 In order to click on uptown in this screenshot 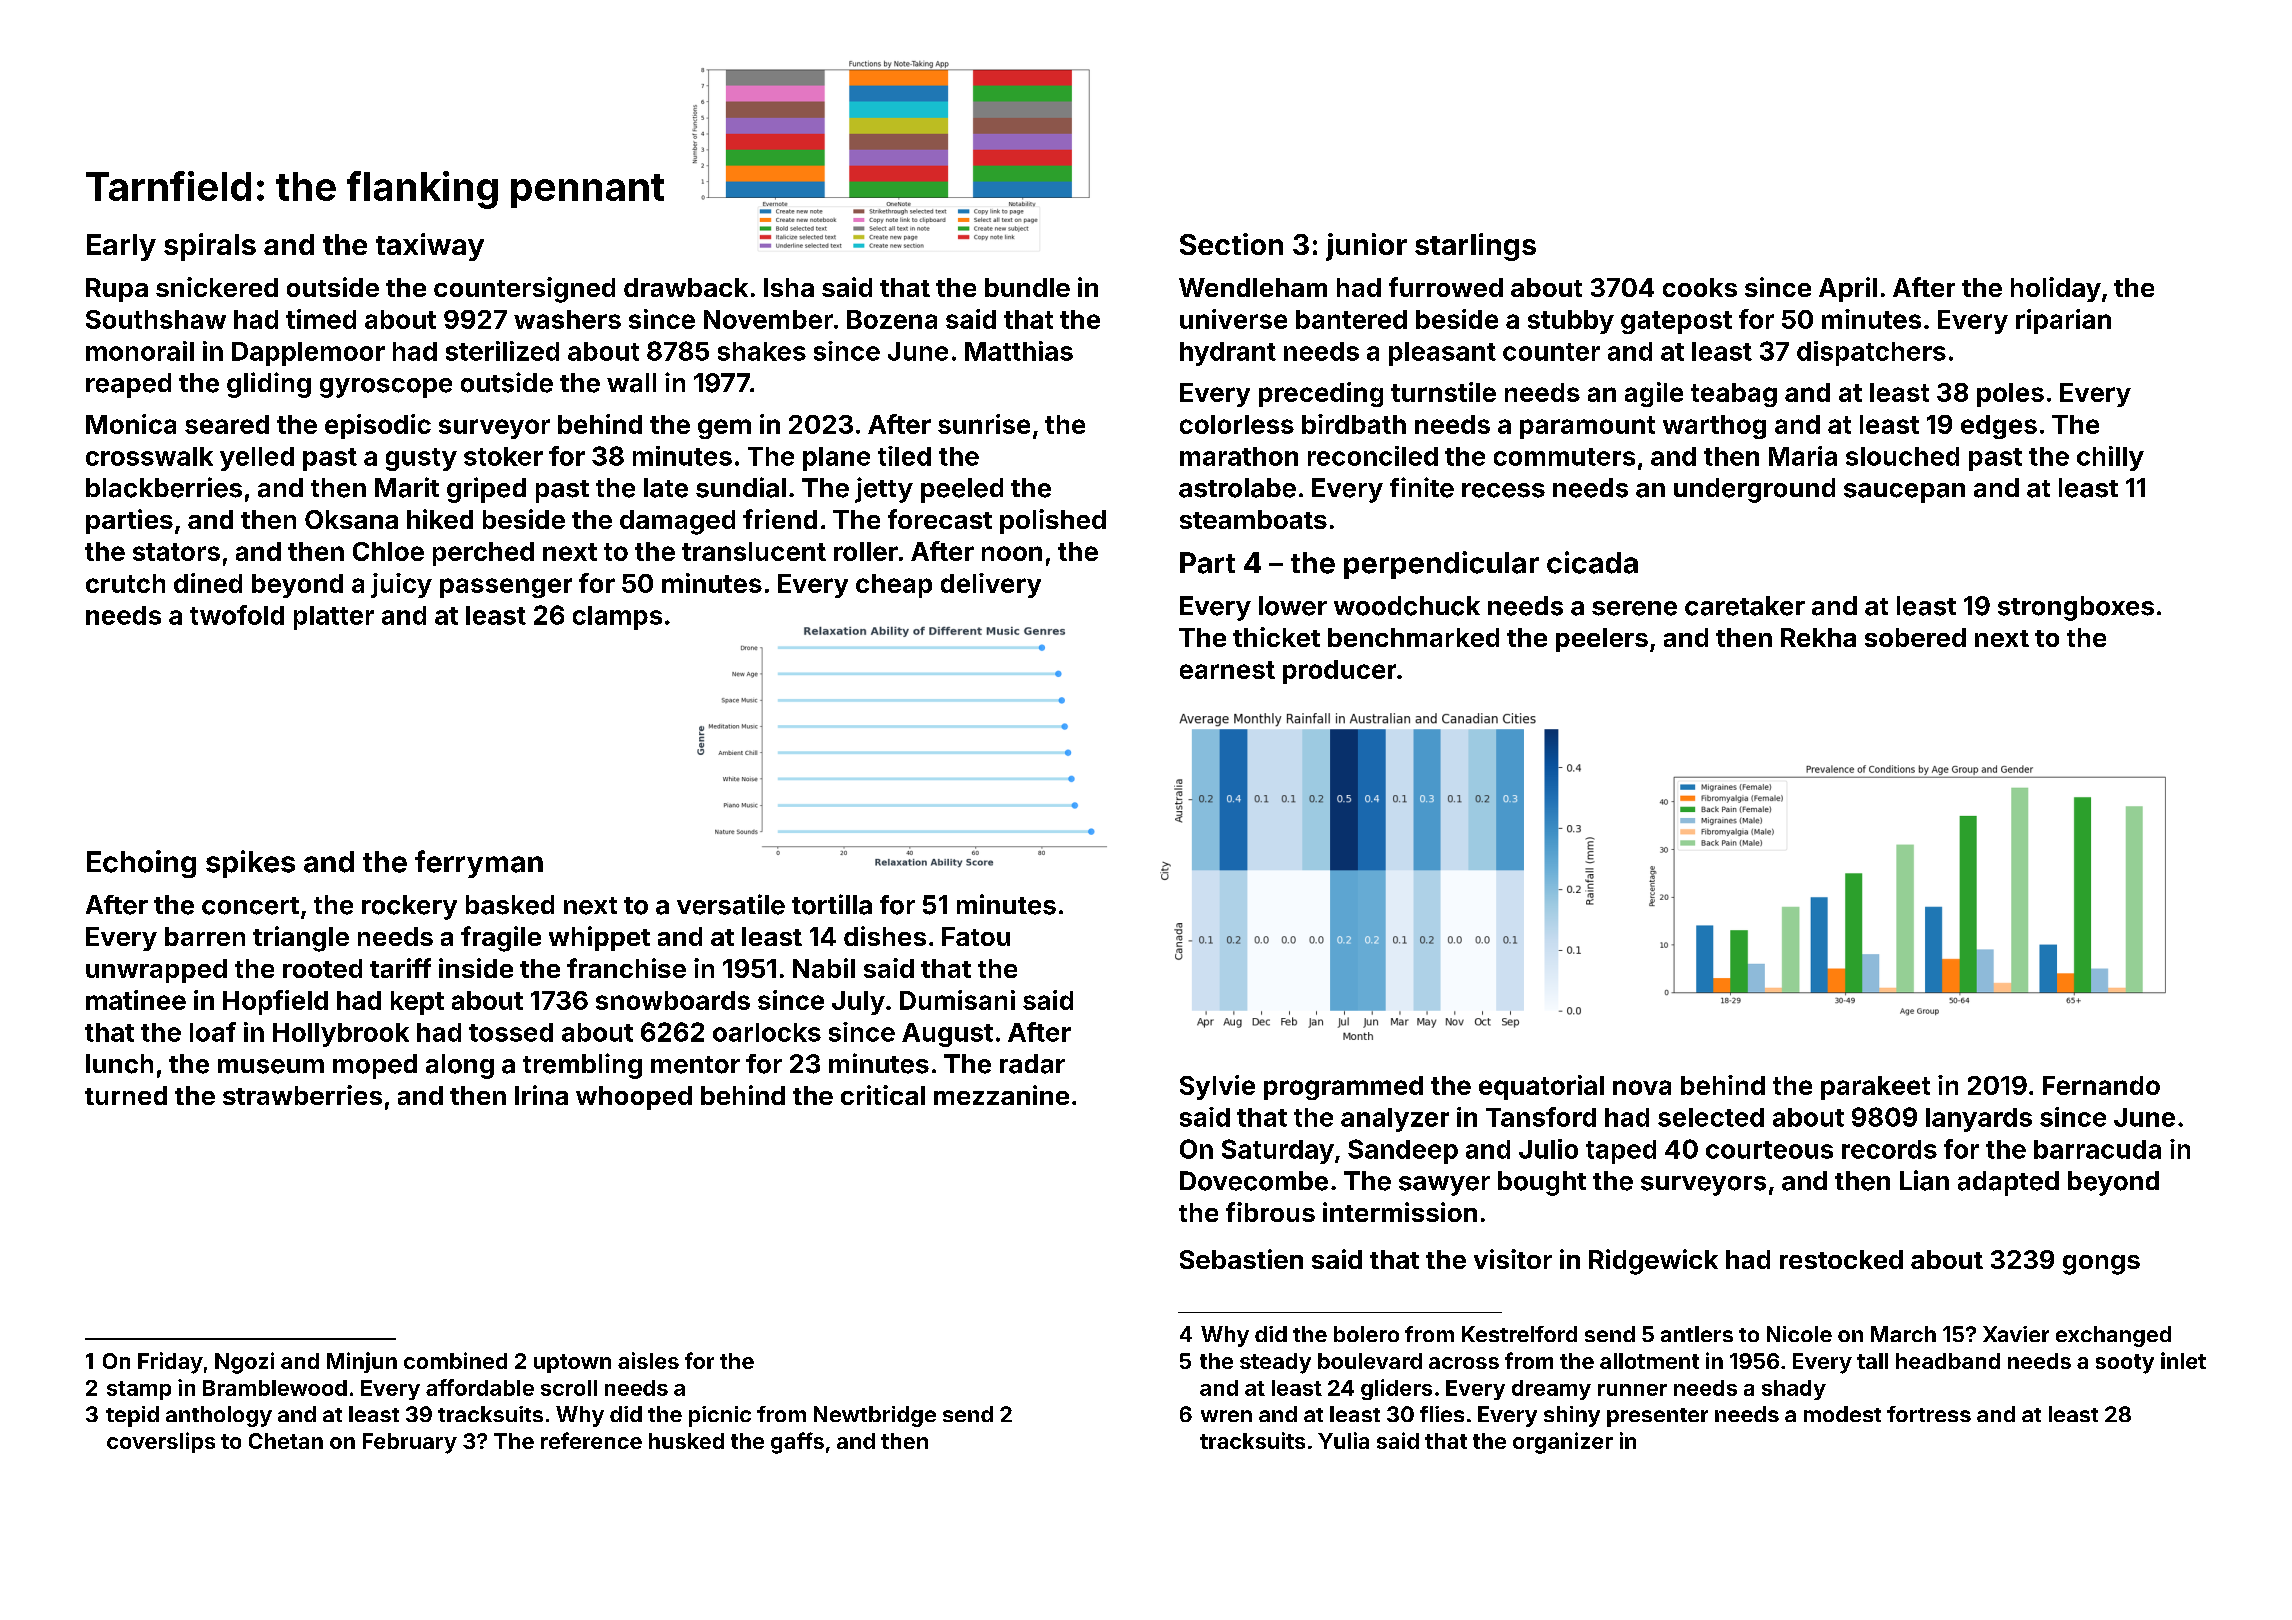, I will do `click(572, 1363)`.
